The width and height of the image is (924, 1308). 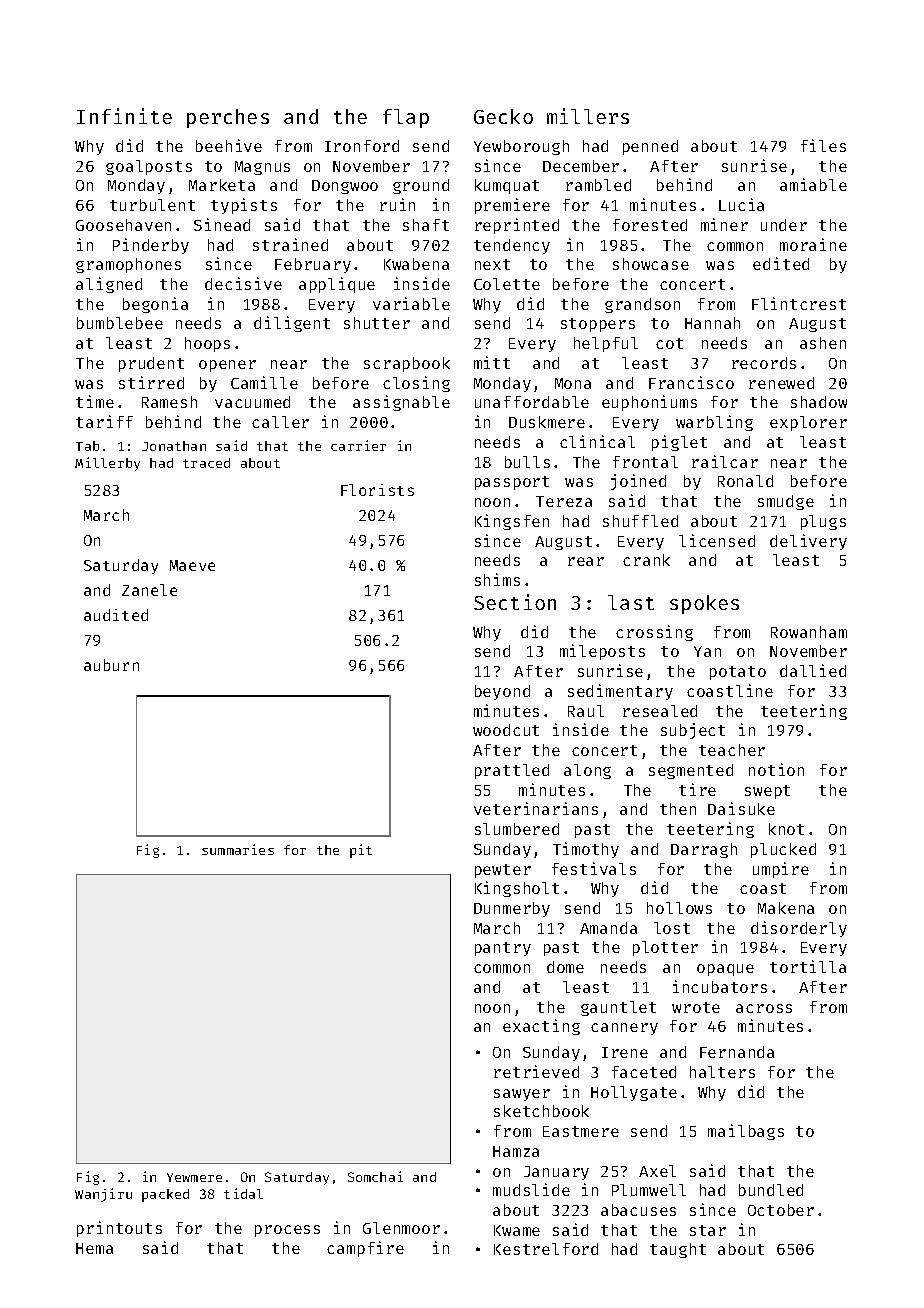 I want to click on Fernanda, so click(x=737, y=1052).
